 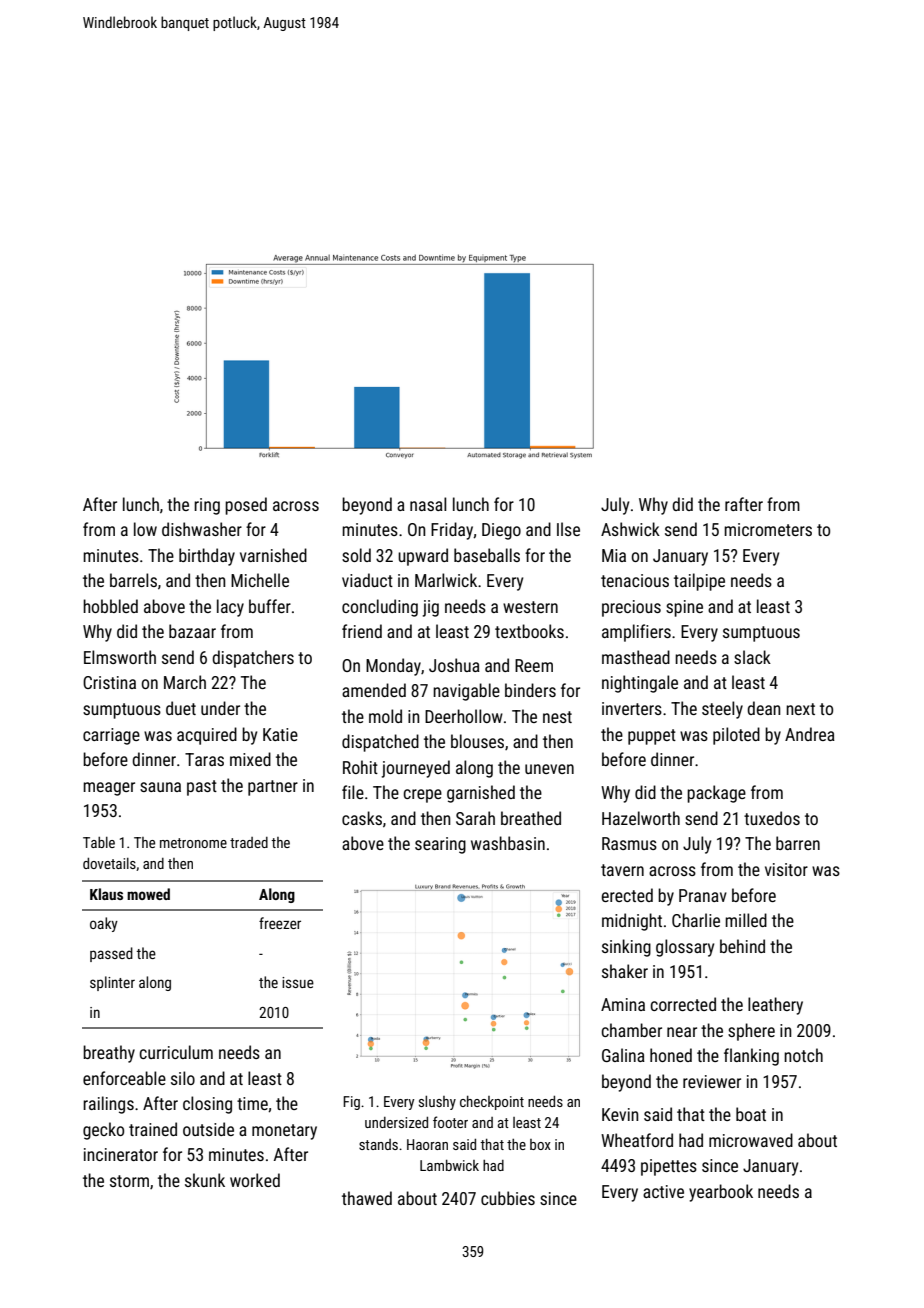 What do you see at coordinates (699, 582) in the page?
I see `tailpipe` at bounding box center [699, 582].
